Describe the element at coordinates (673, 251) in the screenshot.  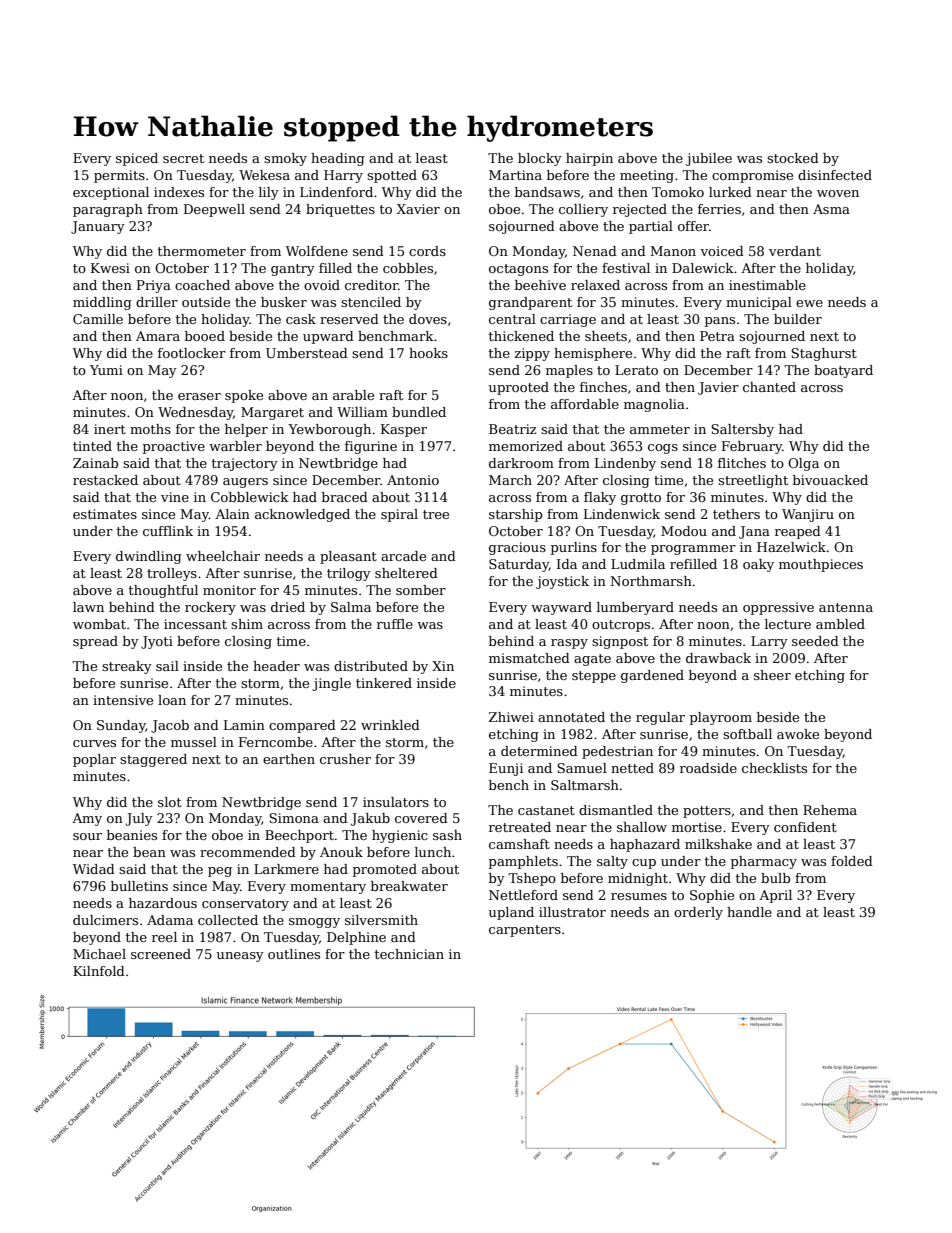
I see `Manon` at that location.
